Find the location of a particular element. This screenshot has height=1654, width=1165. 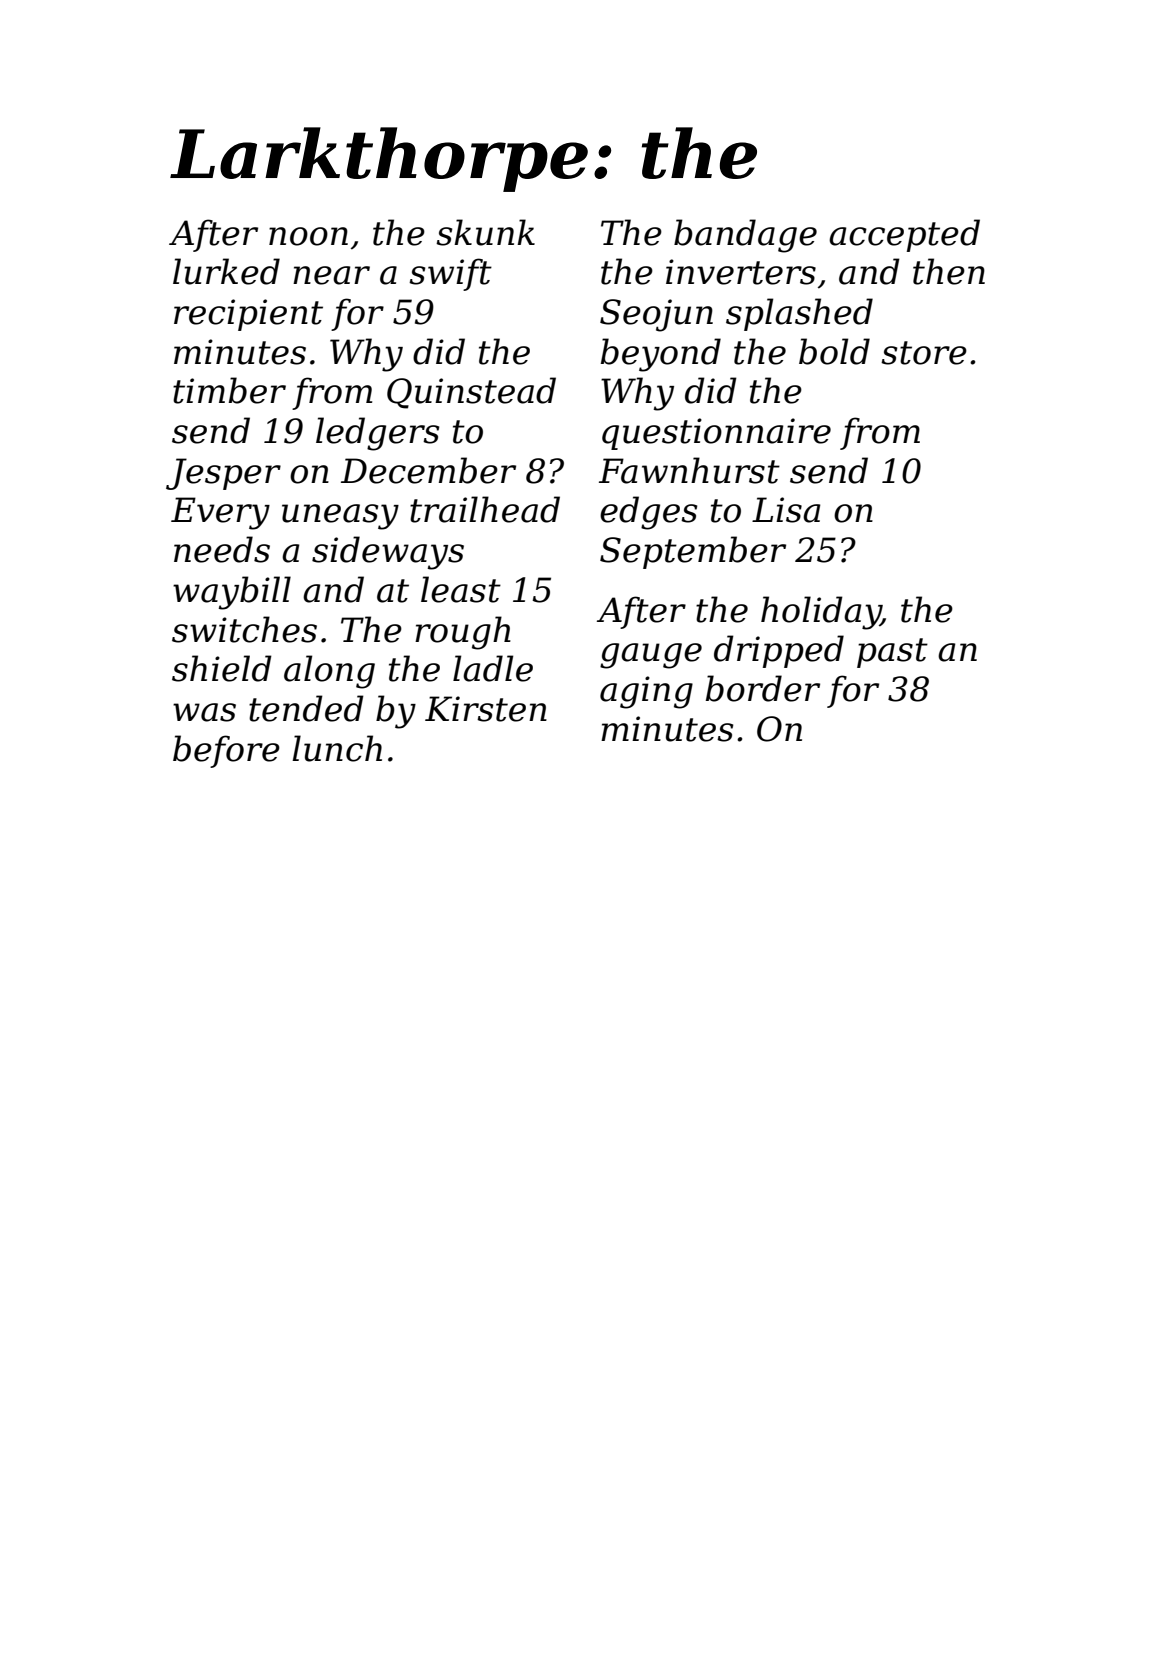

December is located at coordinates (428, 470).
